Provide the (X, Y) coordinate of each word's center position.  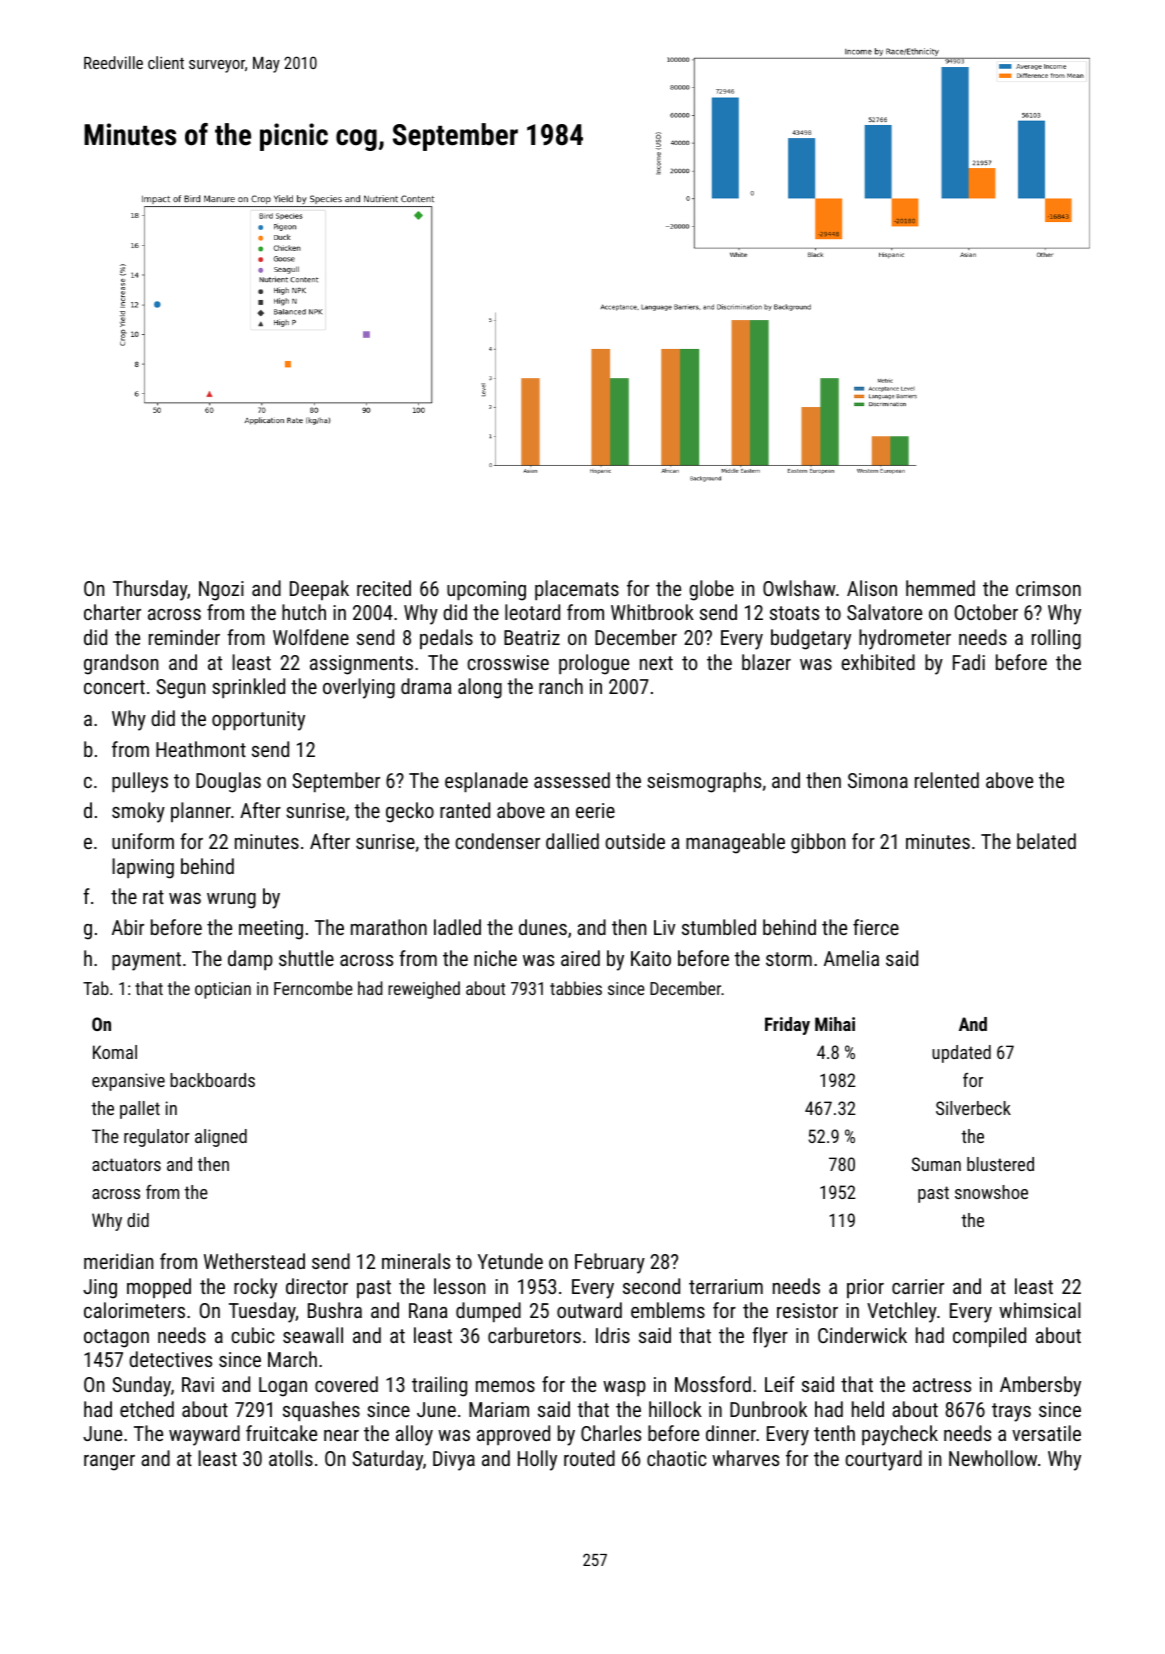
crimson (1048, 588)
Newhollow (993, 1458)
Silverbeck (973, 1108)
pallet (140, 1110)
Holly (537, 1460)
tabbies (576, 988)
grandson (121, 664)
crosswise (508, 662)
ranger (109, 1463)
